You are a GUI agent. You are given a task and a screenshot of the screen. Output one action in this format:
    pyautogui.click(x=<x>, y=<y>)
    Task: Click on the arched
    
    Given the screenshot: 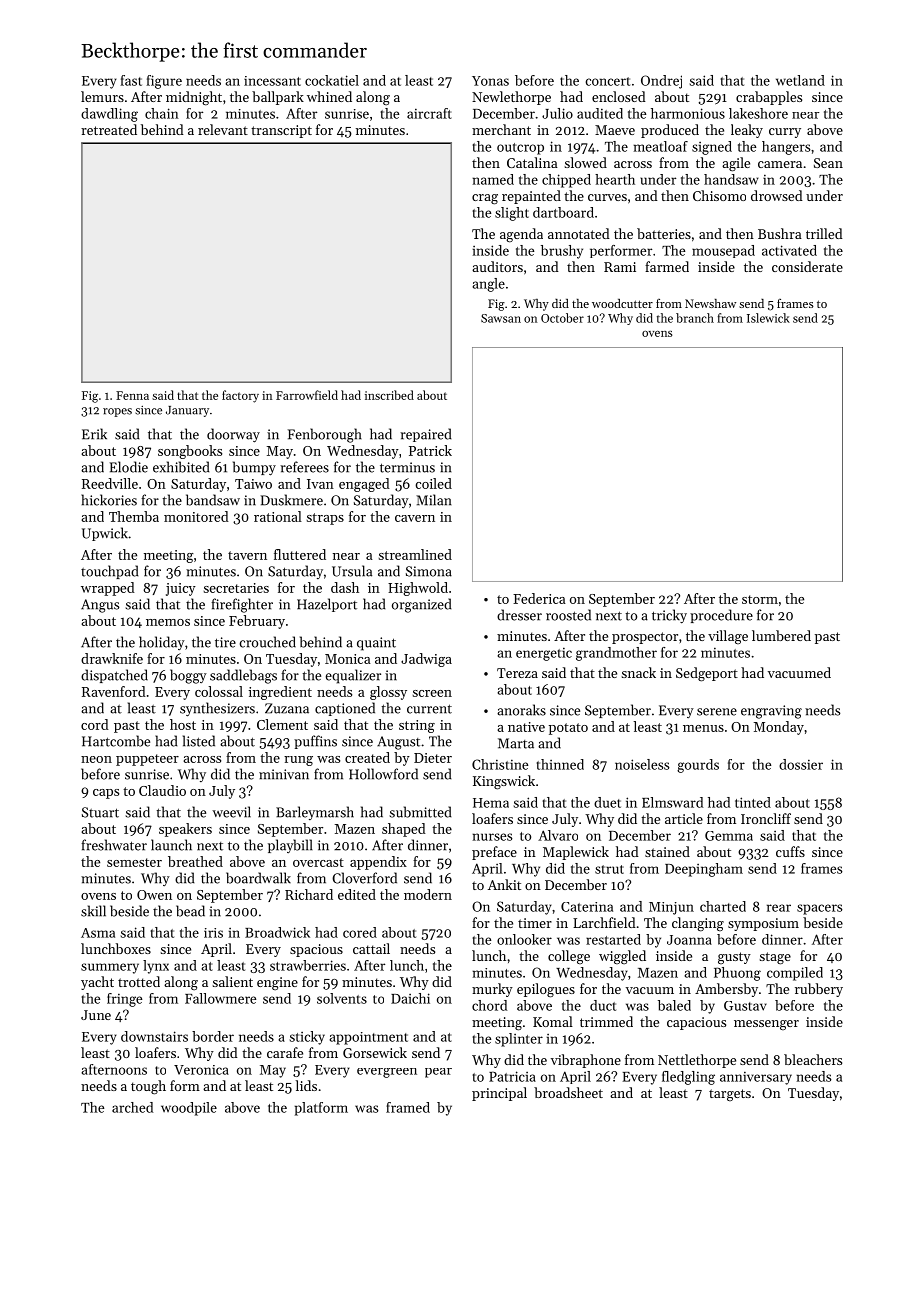 What is the action you would take?
    pyautogui.click(x=132, y=1107)
